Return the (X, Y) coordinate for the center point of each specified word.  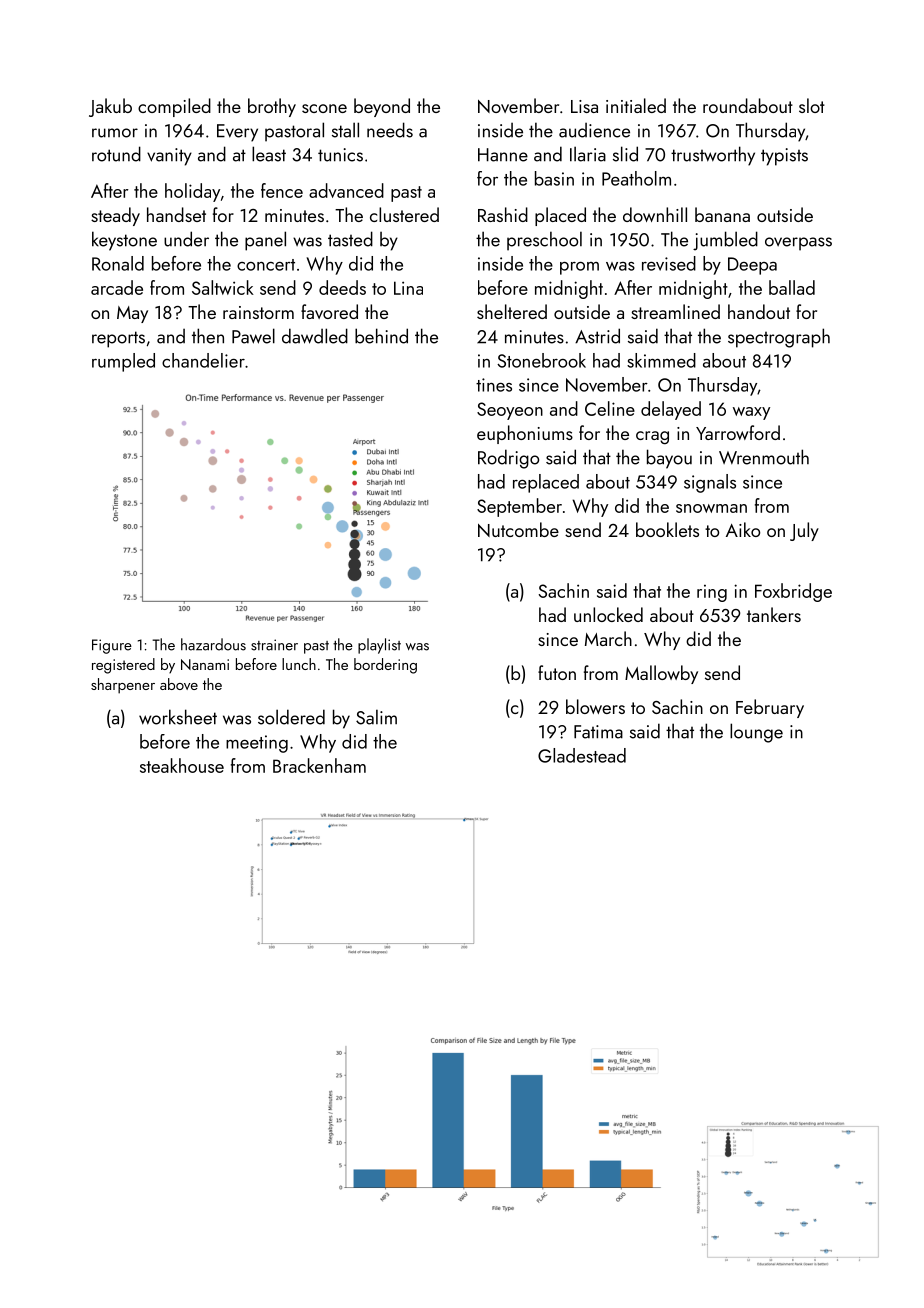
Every (237, 133)
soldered (291, 717)
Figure (112, 646)
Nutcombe (518, 529)
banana (722, 214)
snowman (711, 508)
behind (381, 336)
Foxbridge (793, 592)
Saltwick (223, 287)
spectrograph (779, 338)
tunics (340, 155)
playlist (379, 646)
